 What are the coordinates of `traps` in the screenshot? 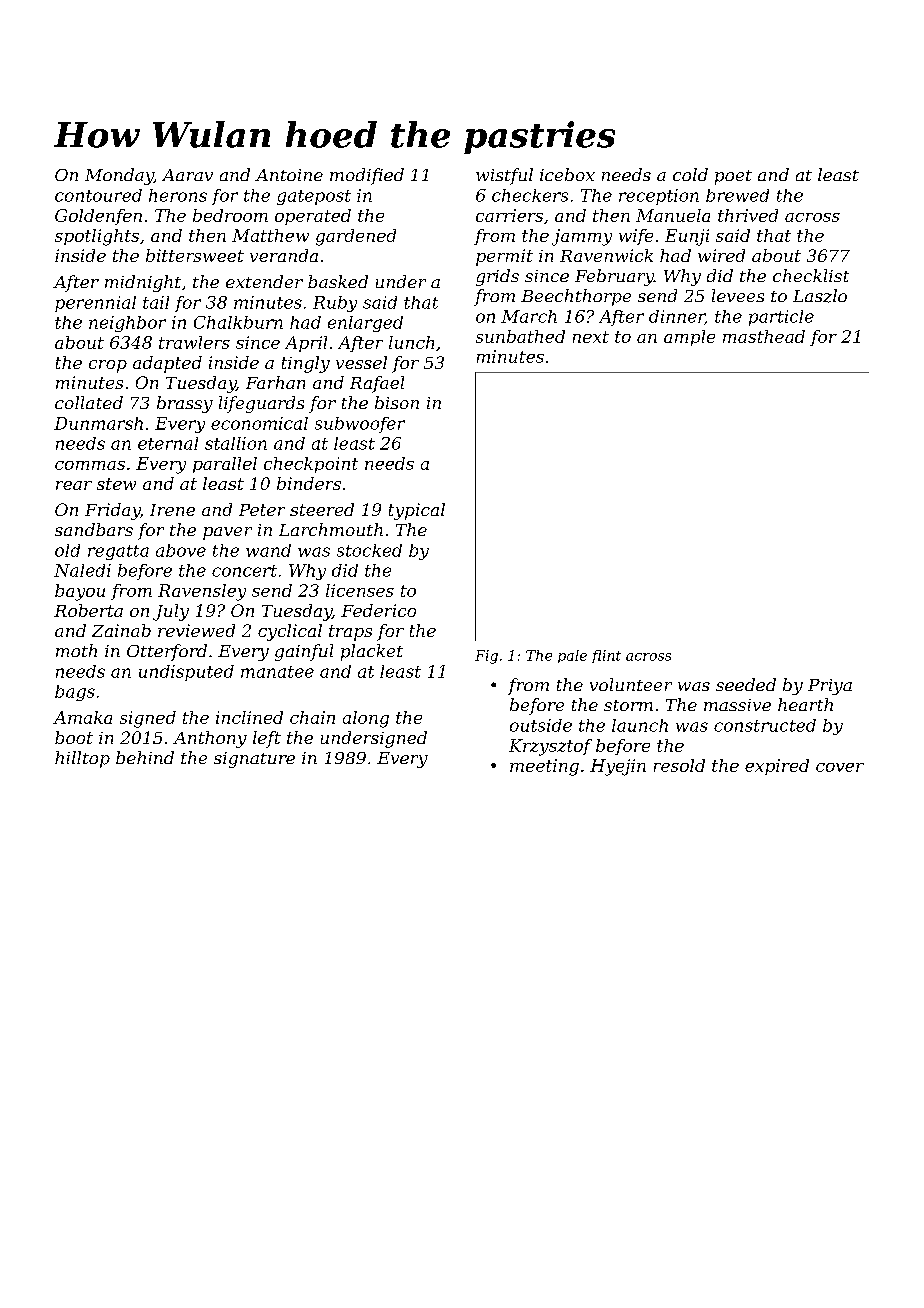 It's located at (350, 633).
